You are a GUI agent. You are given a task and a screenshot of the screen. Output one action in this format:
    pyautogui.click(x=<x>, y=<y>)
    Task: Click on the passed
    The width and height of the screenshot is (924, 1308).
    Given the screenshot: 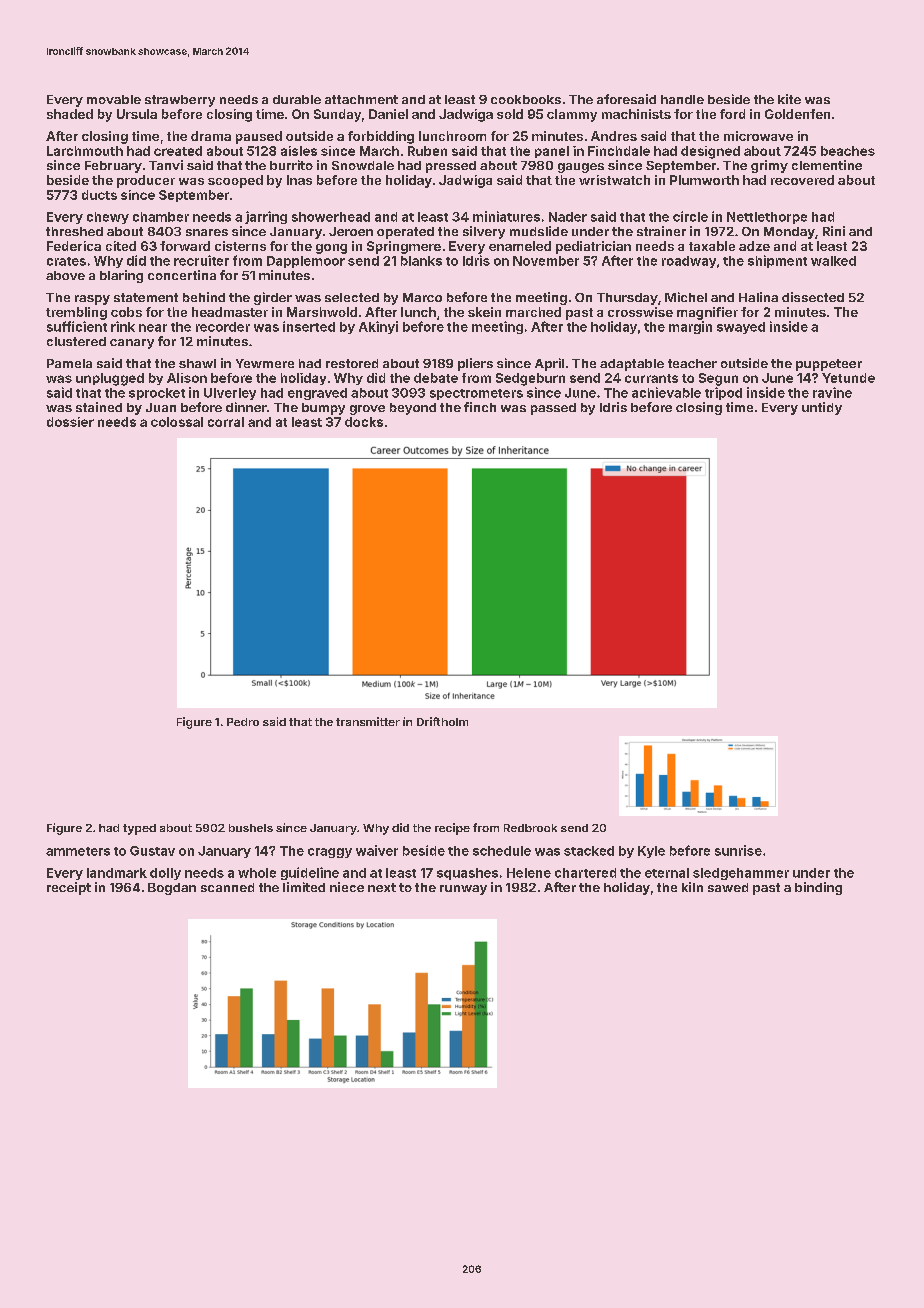 What is the action you would take?
    pyautogui.click(x=553, y=409)
